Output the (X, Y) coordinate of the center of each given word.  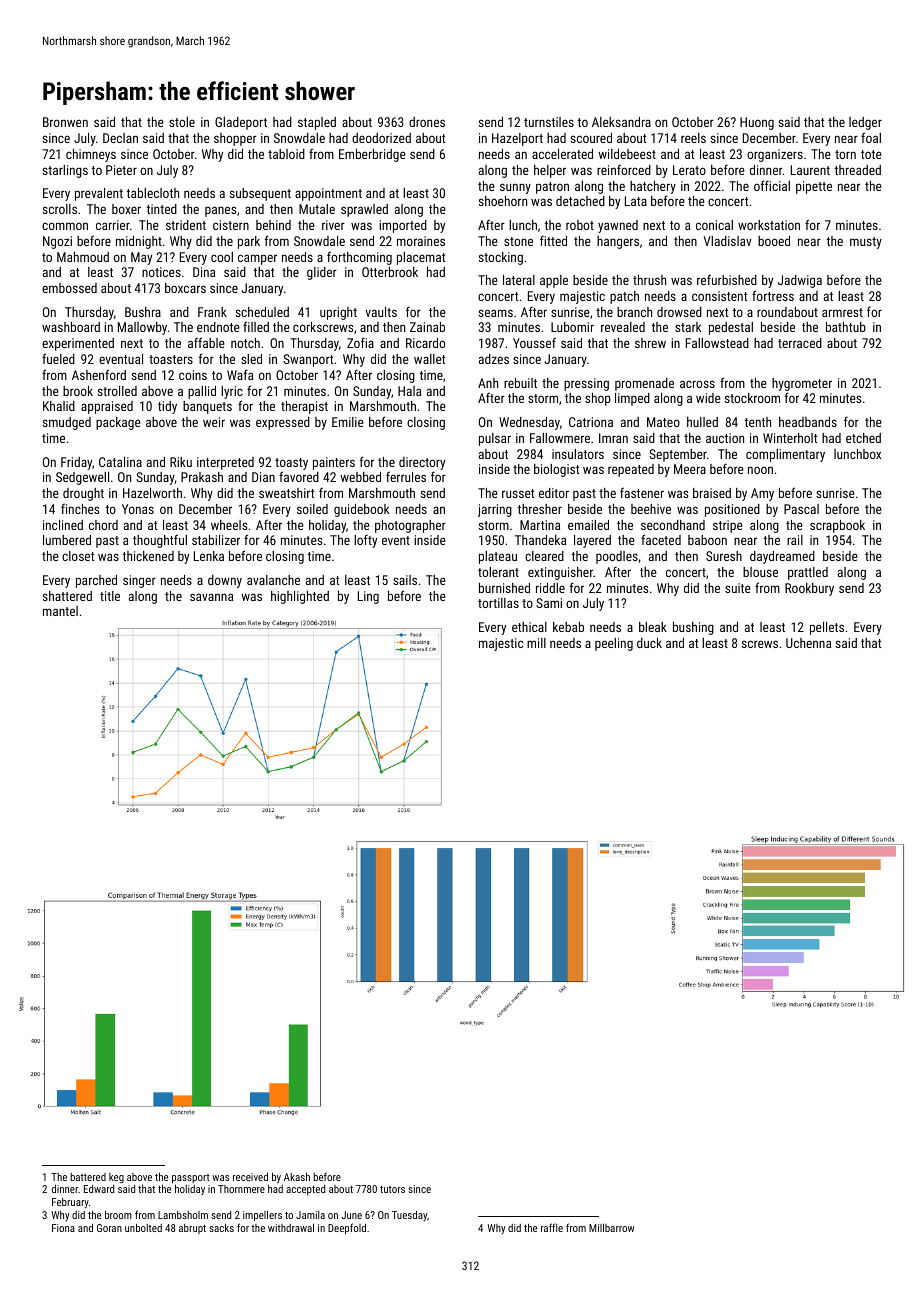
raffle (552, 1227)
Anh (488, 383)
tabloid (286, 154)
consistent (719, 296)
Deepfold (347, 1228)
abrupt (192, 1229)
